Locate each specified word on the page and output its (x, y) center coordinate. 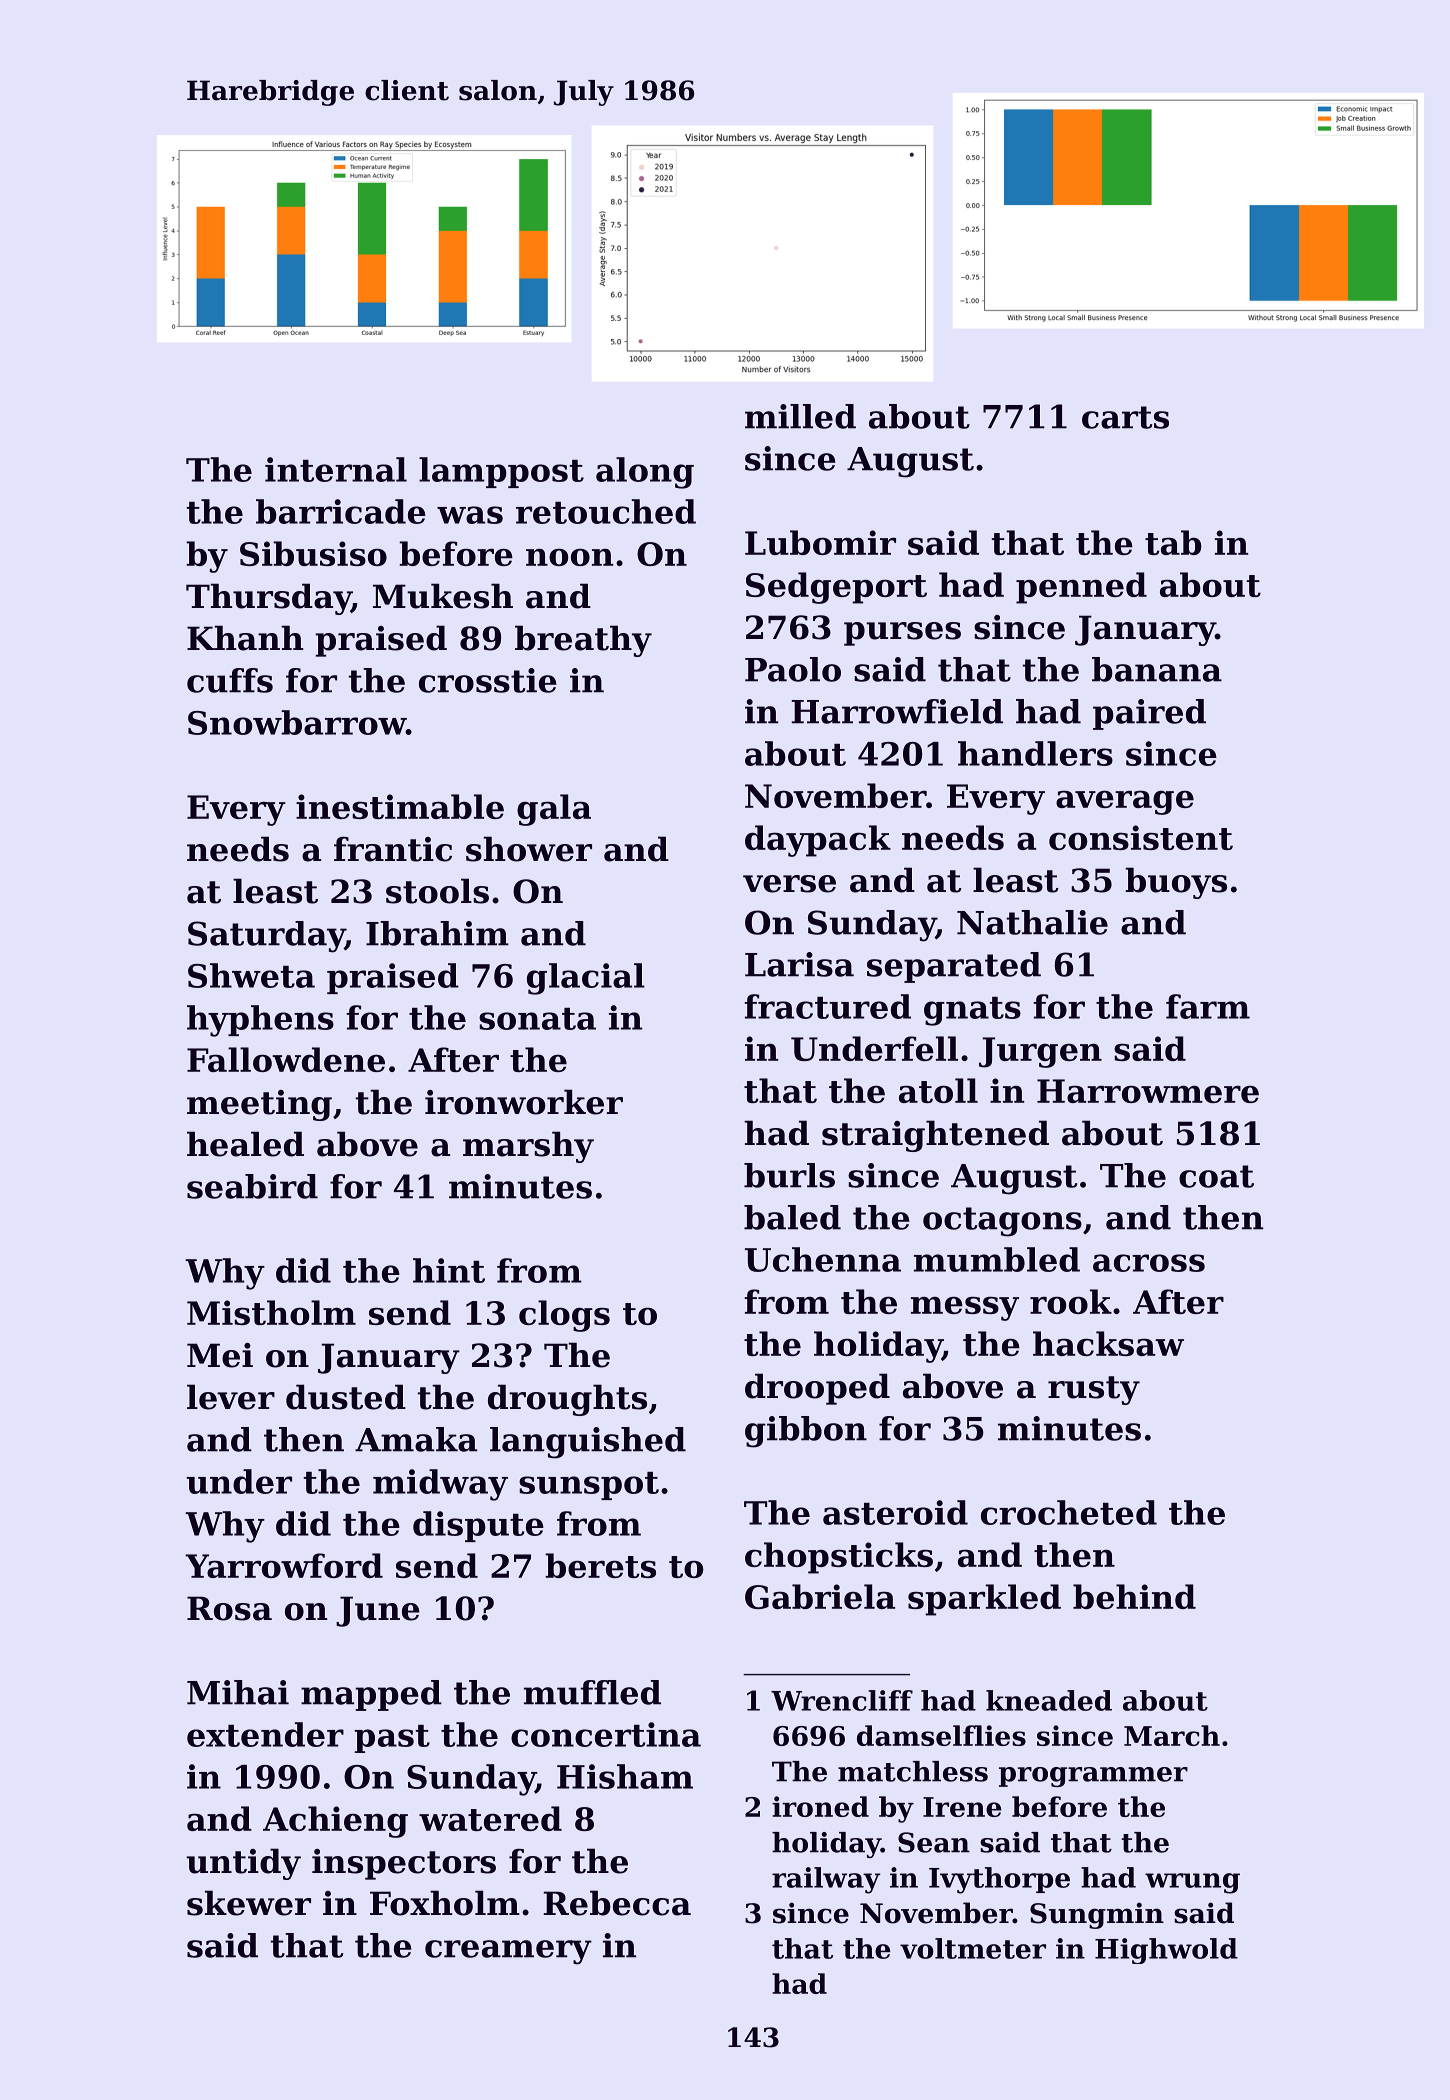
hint (449, 1270)
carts (1125, 417)
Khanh (245, 638)
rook (1071, 1301)
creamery (508, 1952)
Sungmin (1097, 1915)
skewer (249, 1903)
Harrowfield (897, 711)
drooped (817, 1389)
